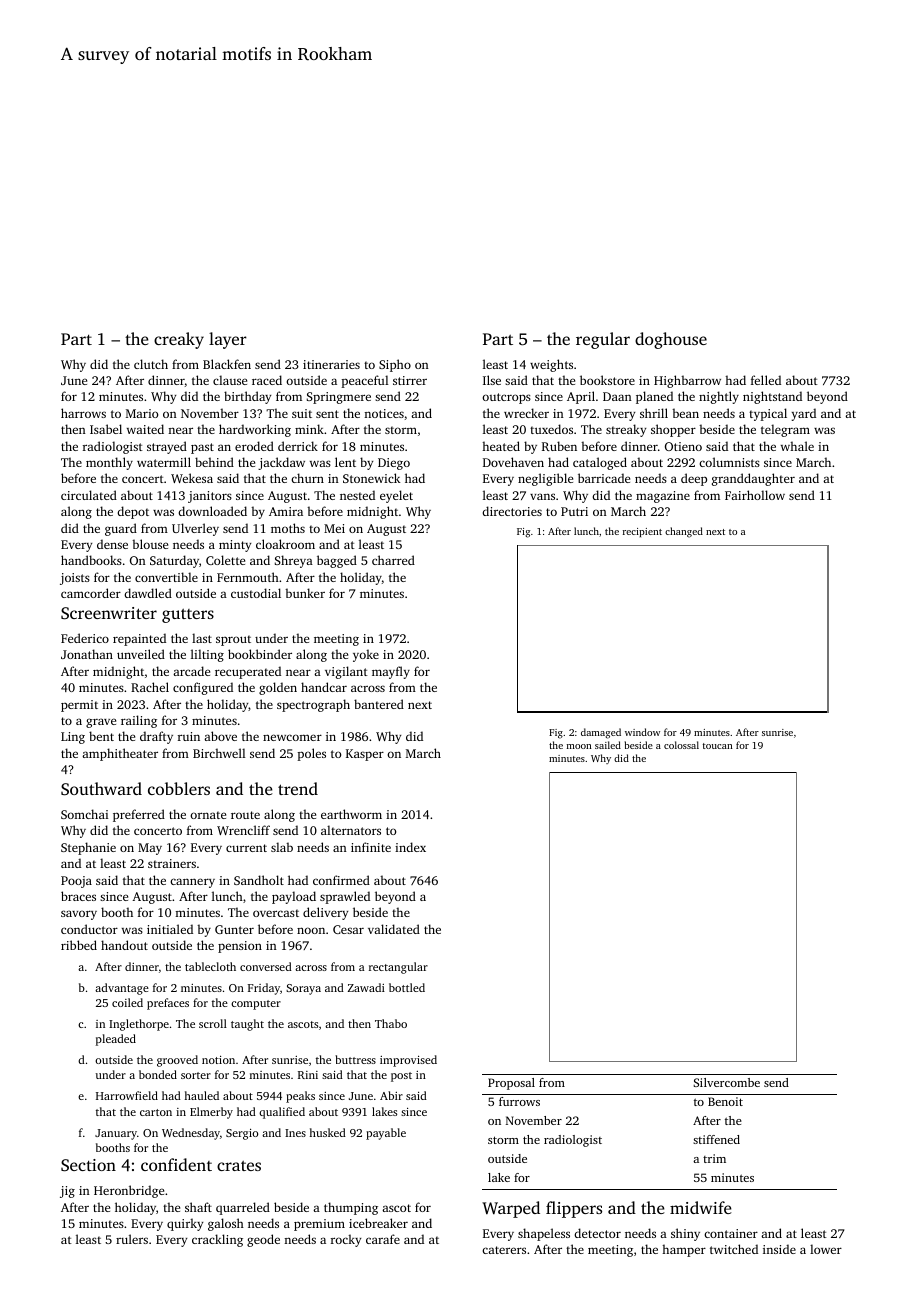 The height and width of the image is (1308, 924). Describe the element at coordinates (151, 364) in the image. I see `clutch` at that location.
